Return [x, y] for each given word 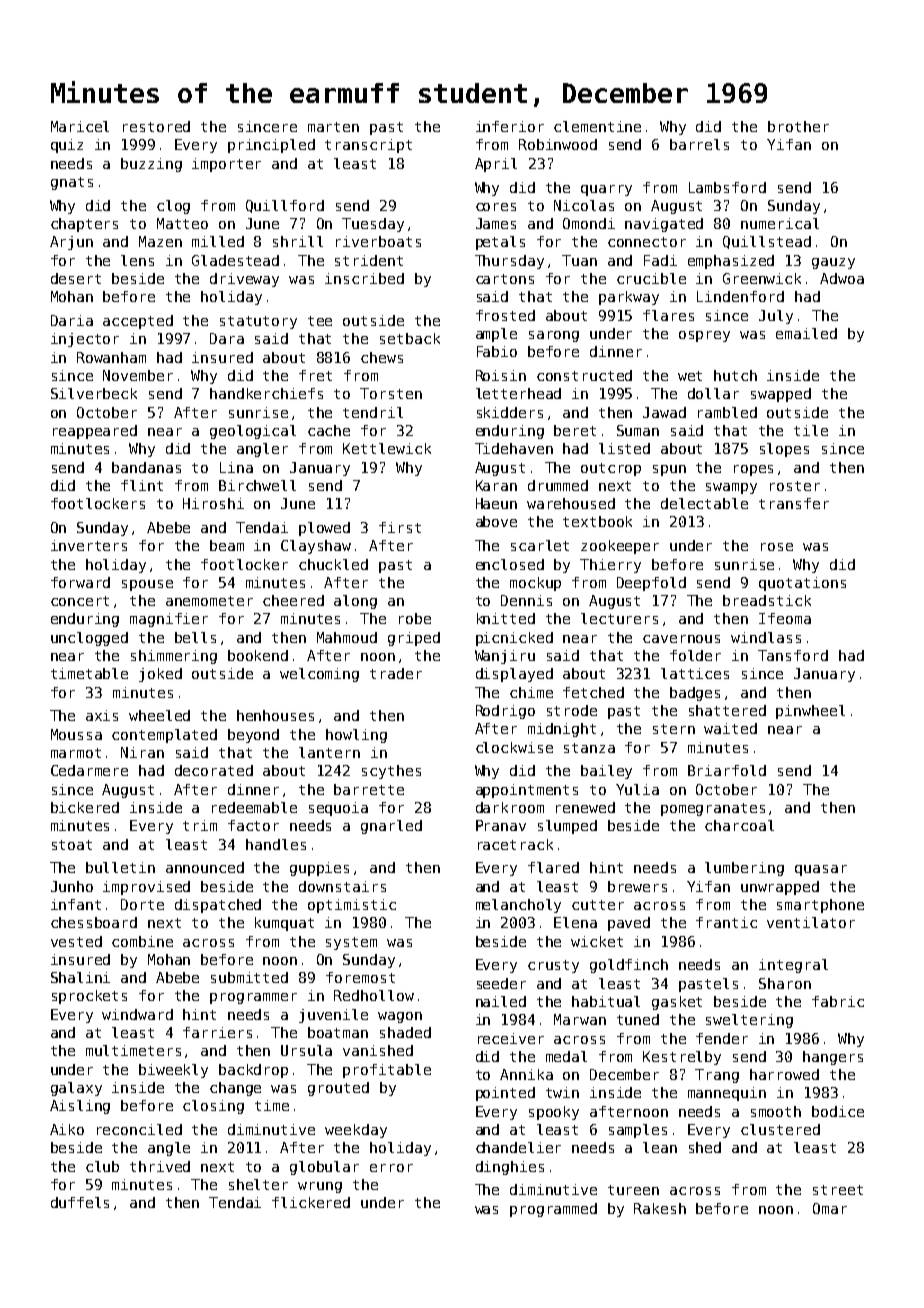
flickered [311, 1202]
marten [333, 127]
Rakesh [660, 1208]
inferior [510, 126]
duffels [80, 1202]
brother [798, 126]
